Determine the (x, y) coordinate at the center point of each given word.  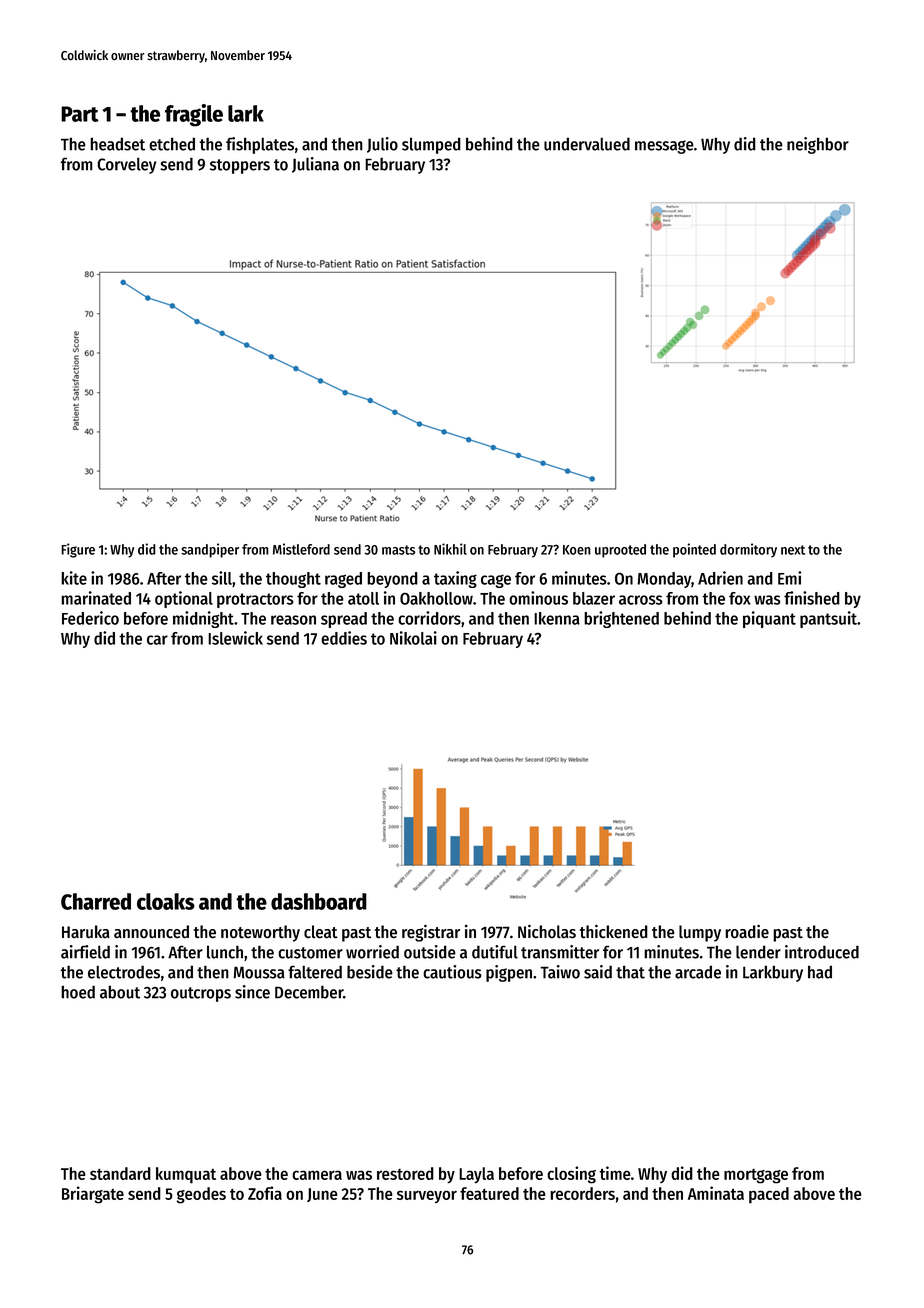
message (664, 147)
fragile (194, 115)
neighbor (818, 145)
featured (489, 1193)
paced (769, 1195)
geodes (201, 1195)
